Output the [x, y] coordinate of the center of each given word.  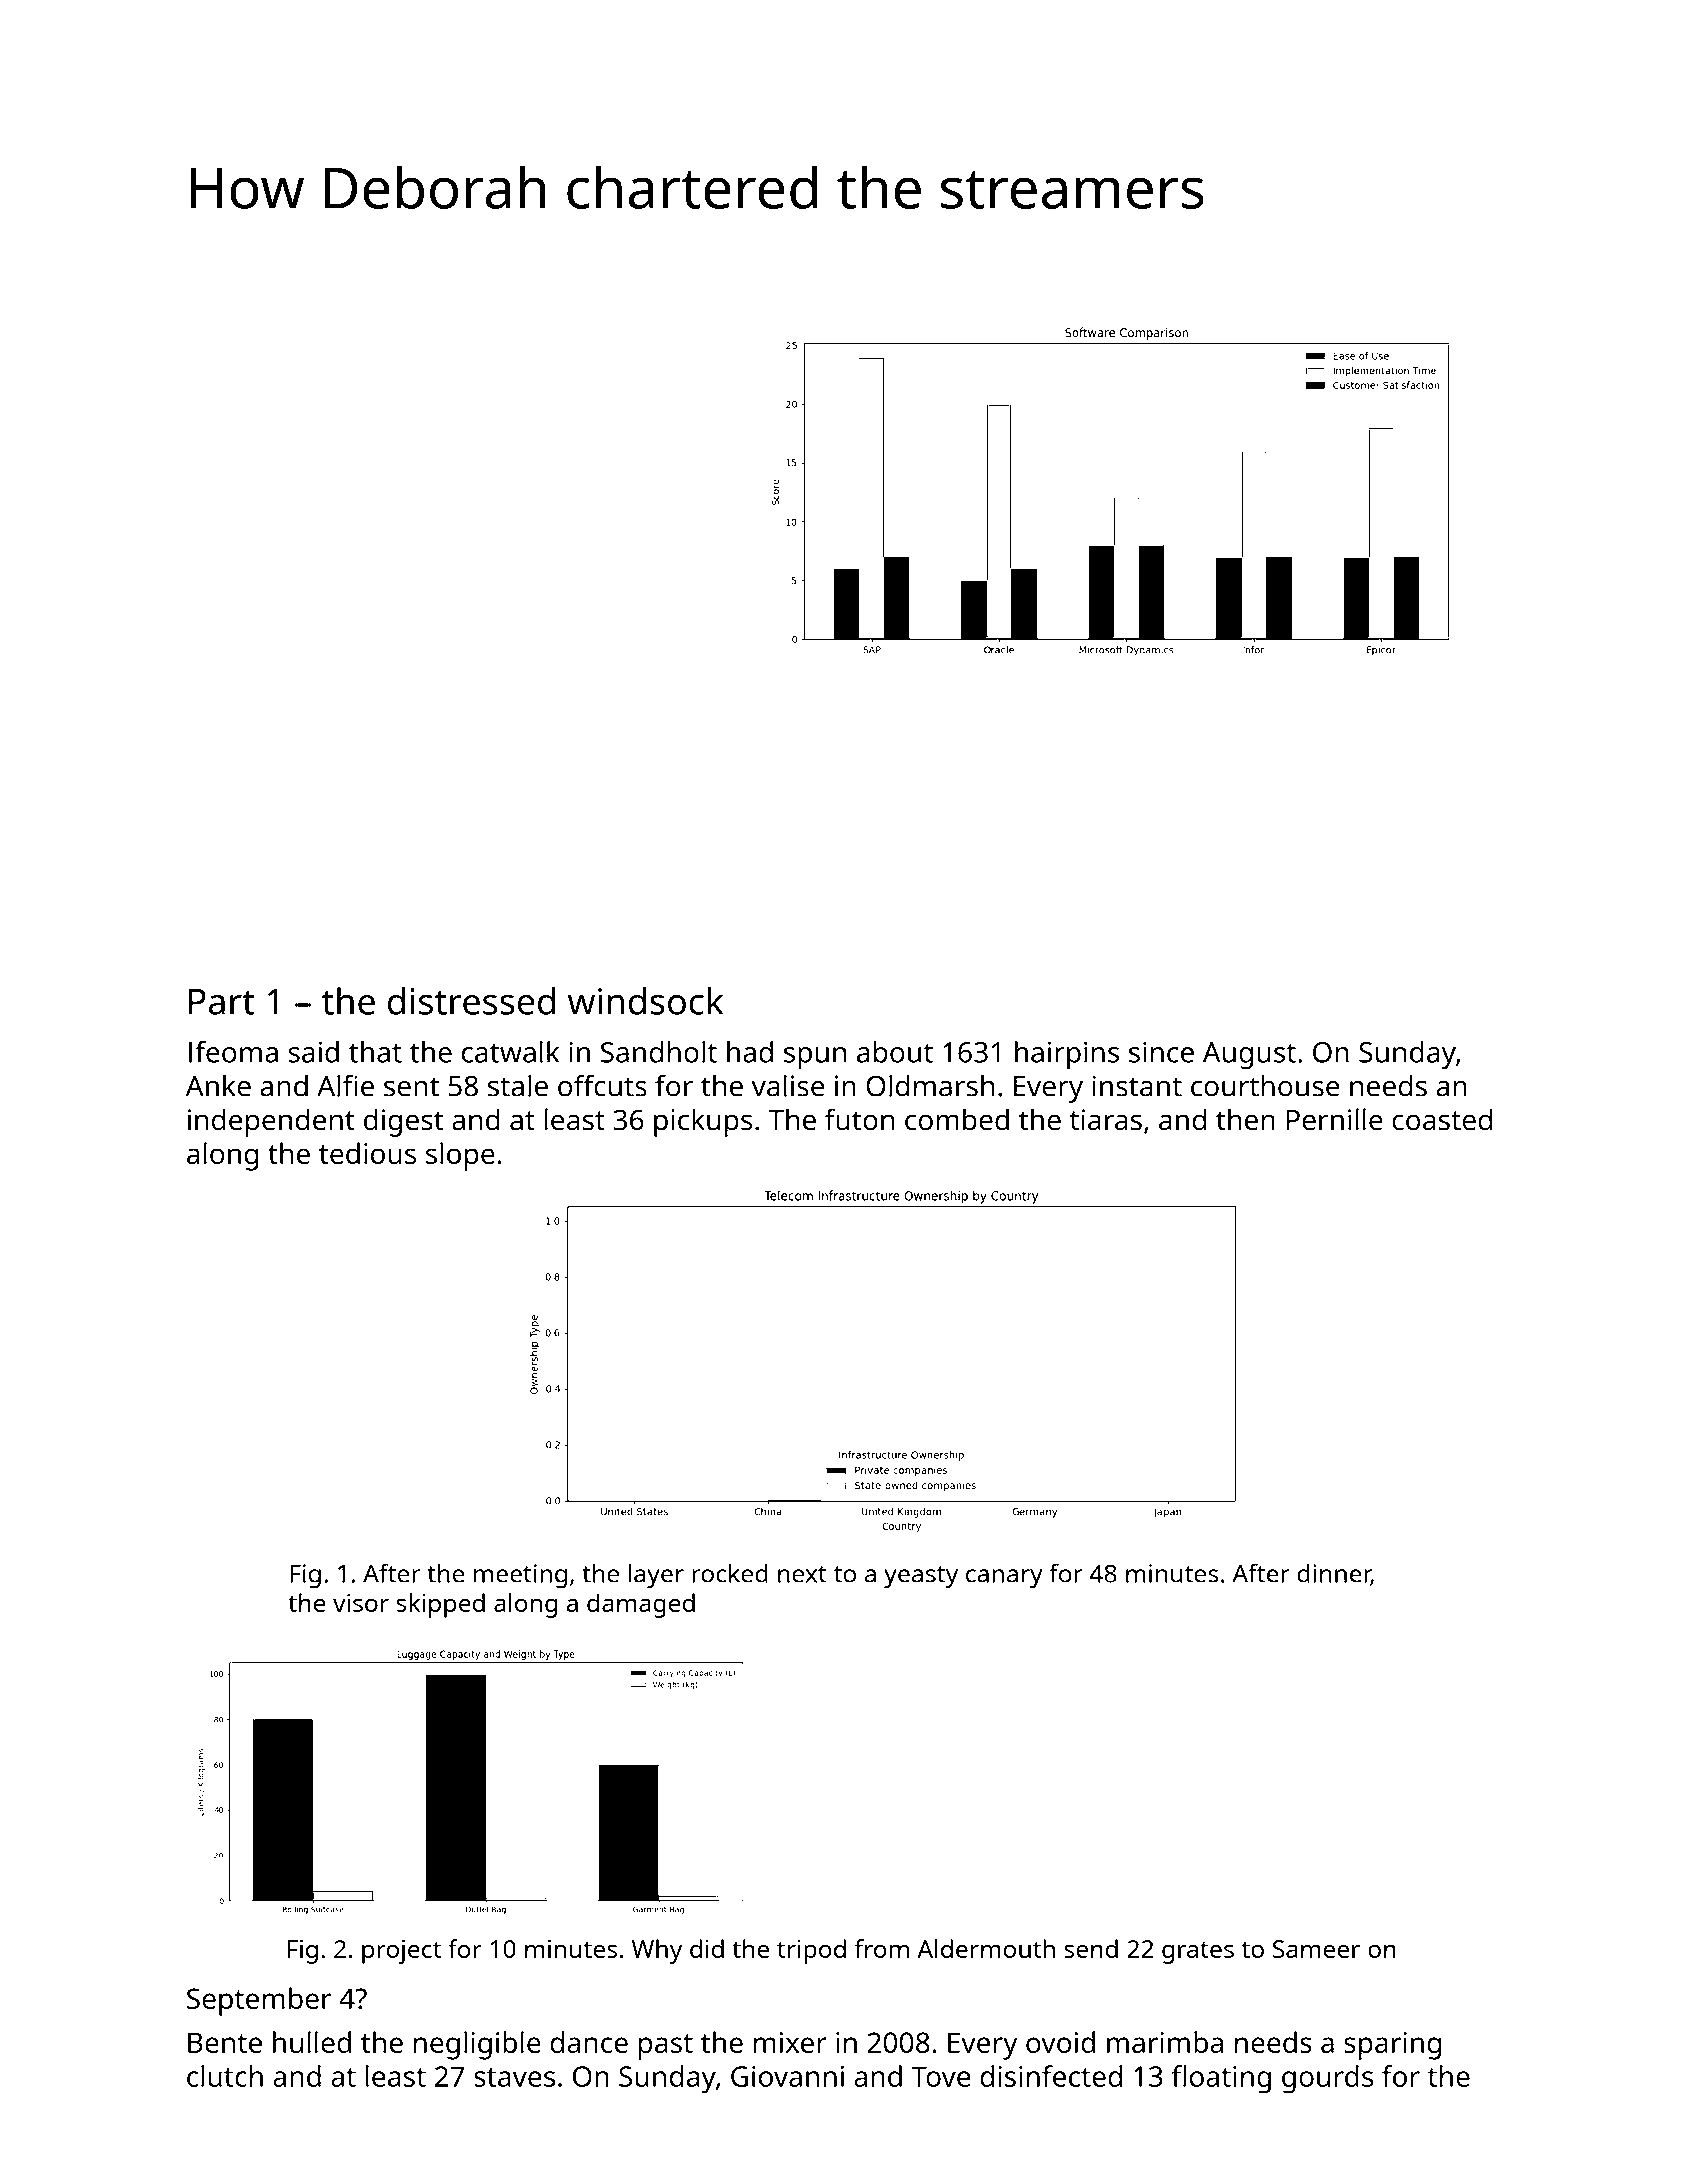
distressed [471, 1001]
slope [460, 1156]
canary [1004, 1579]
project [401, 1952]
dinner [1334, 1574]
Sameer [1316, 1949]
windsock [645, 1001]
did [707, 1948]
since [1161, 1052]
